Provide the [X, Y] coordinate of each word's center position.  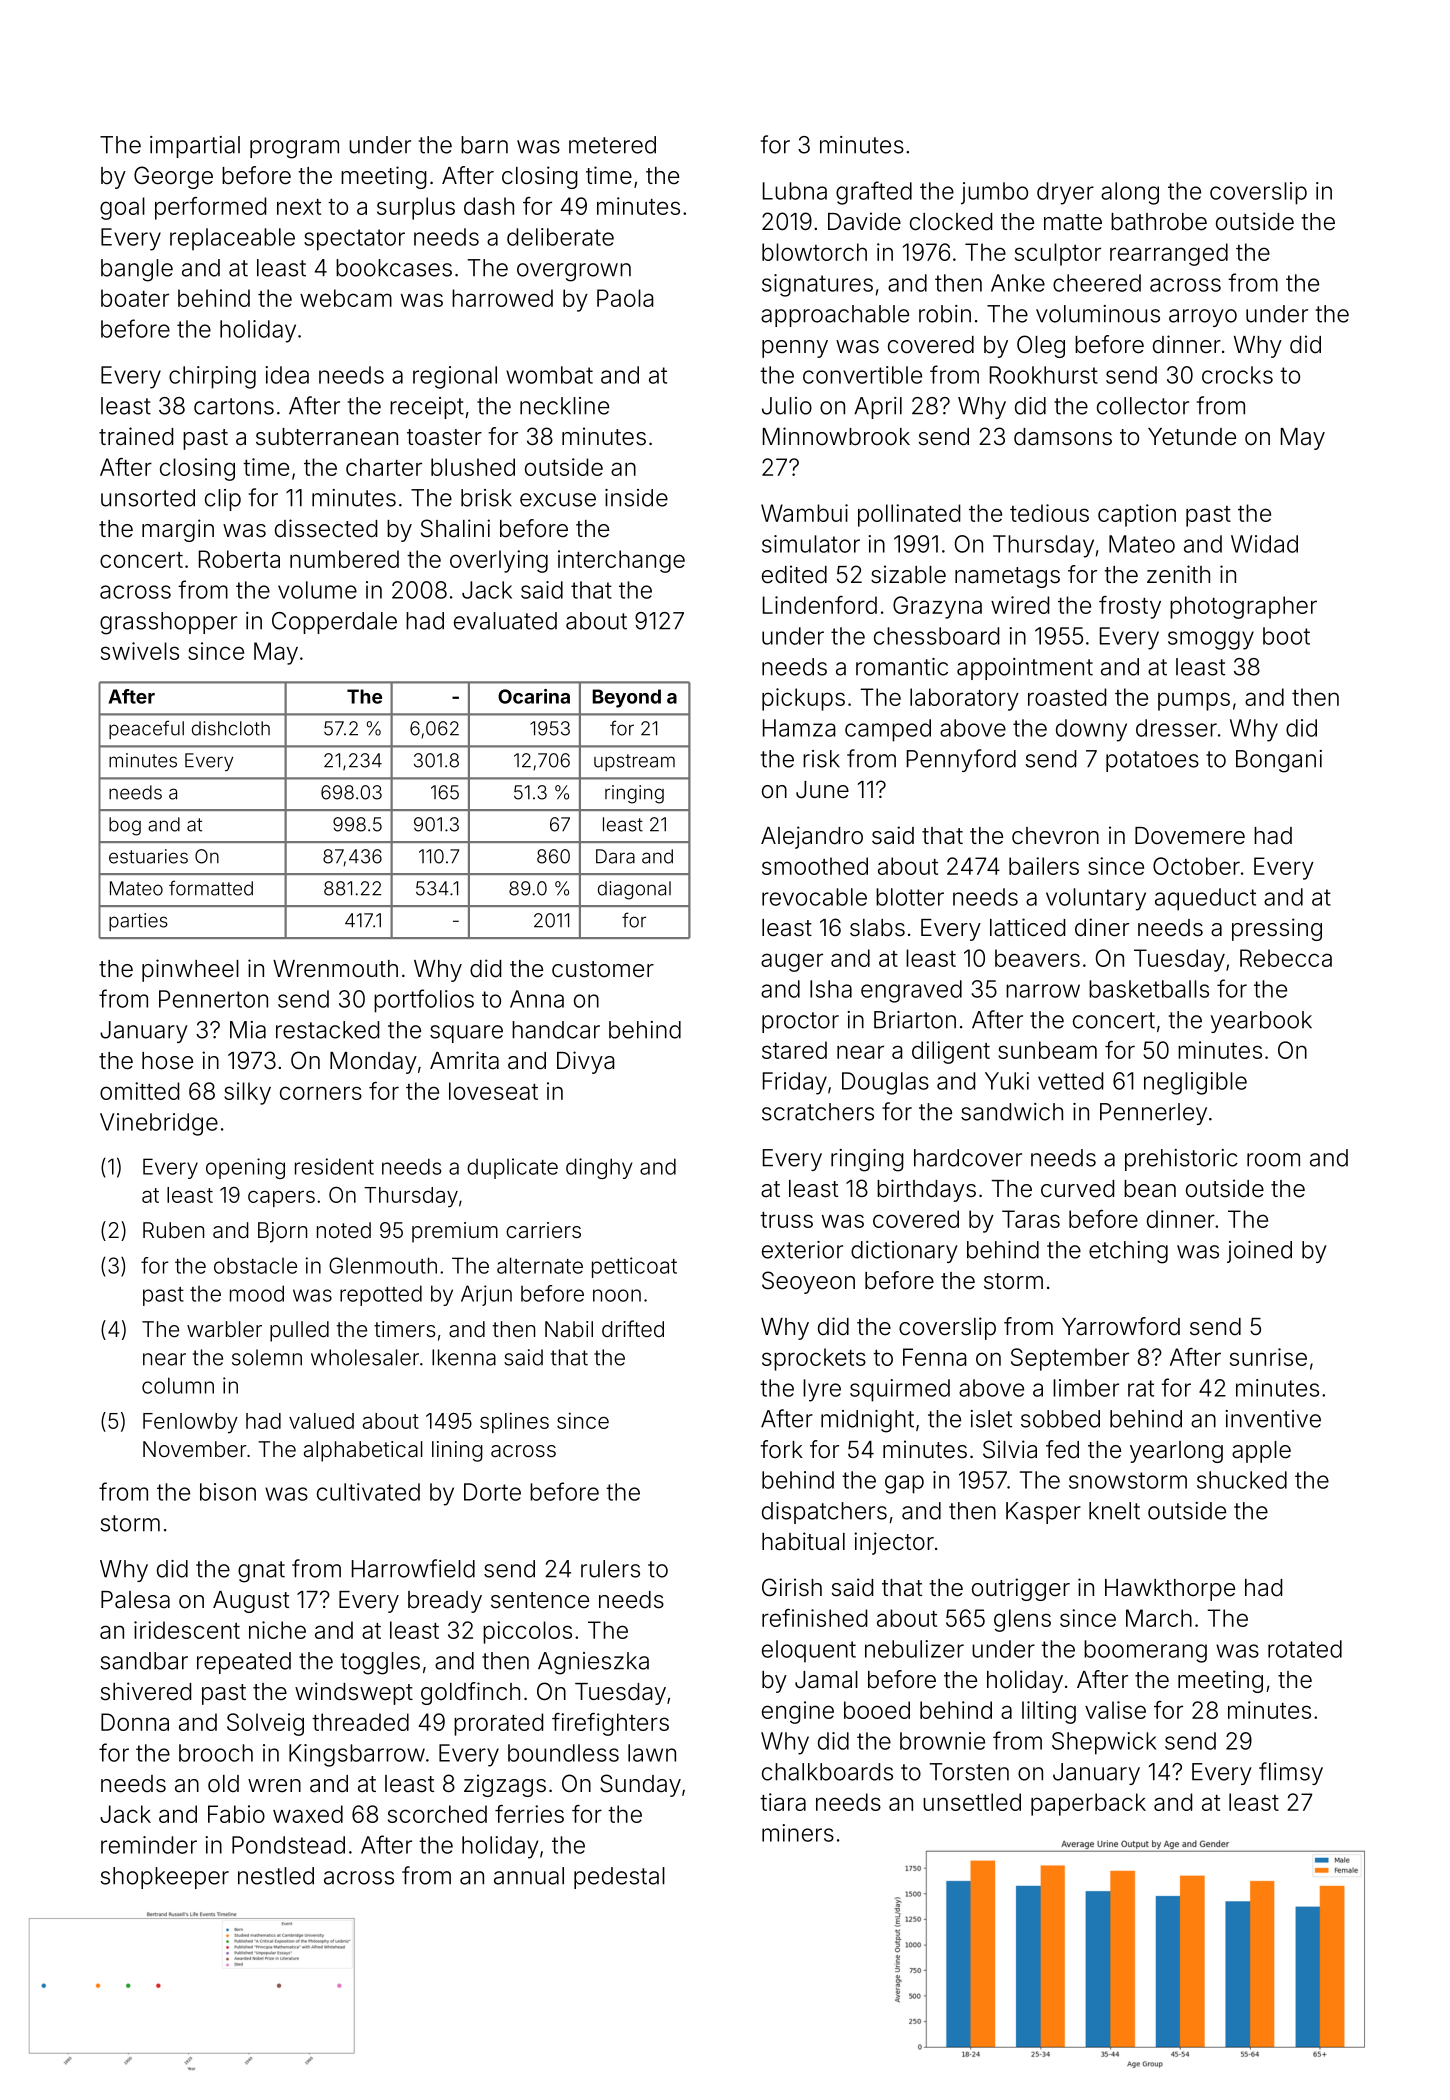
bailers [1044, 866]
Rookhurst [1044, 375]
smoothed [815, 866]
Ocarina [534, 696]
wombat [549, 375]
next [299, 207]
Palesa [135, 1600]
